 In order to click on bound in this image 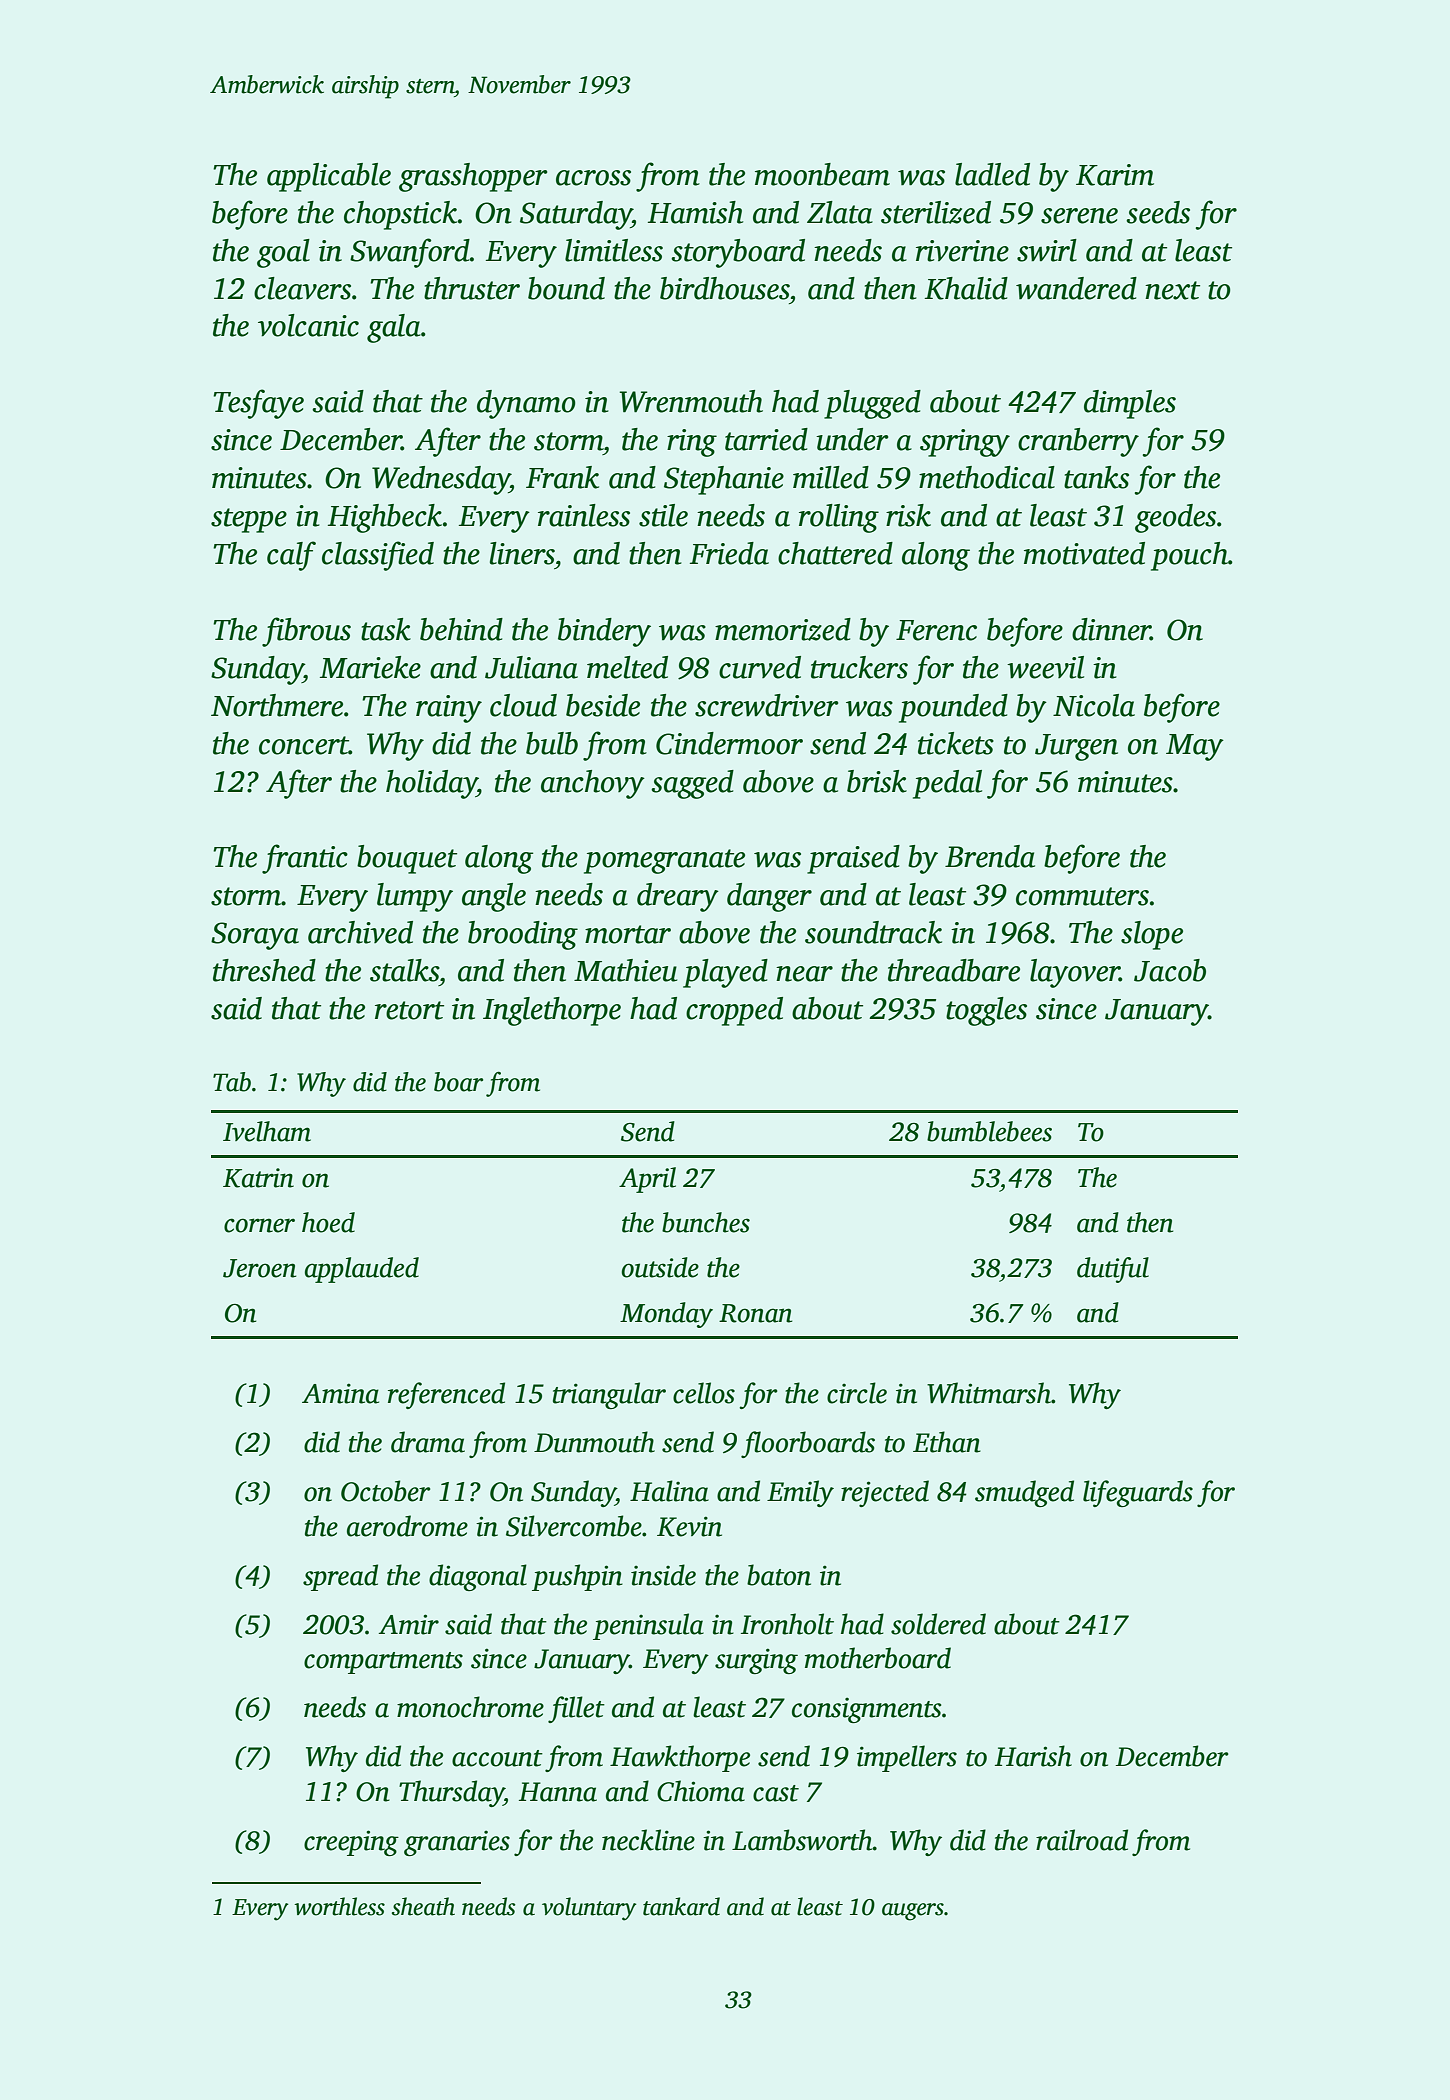, I will do `click(566, 288)`.
